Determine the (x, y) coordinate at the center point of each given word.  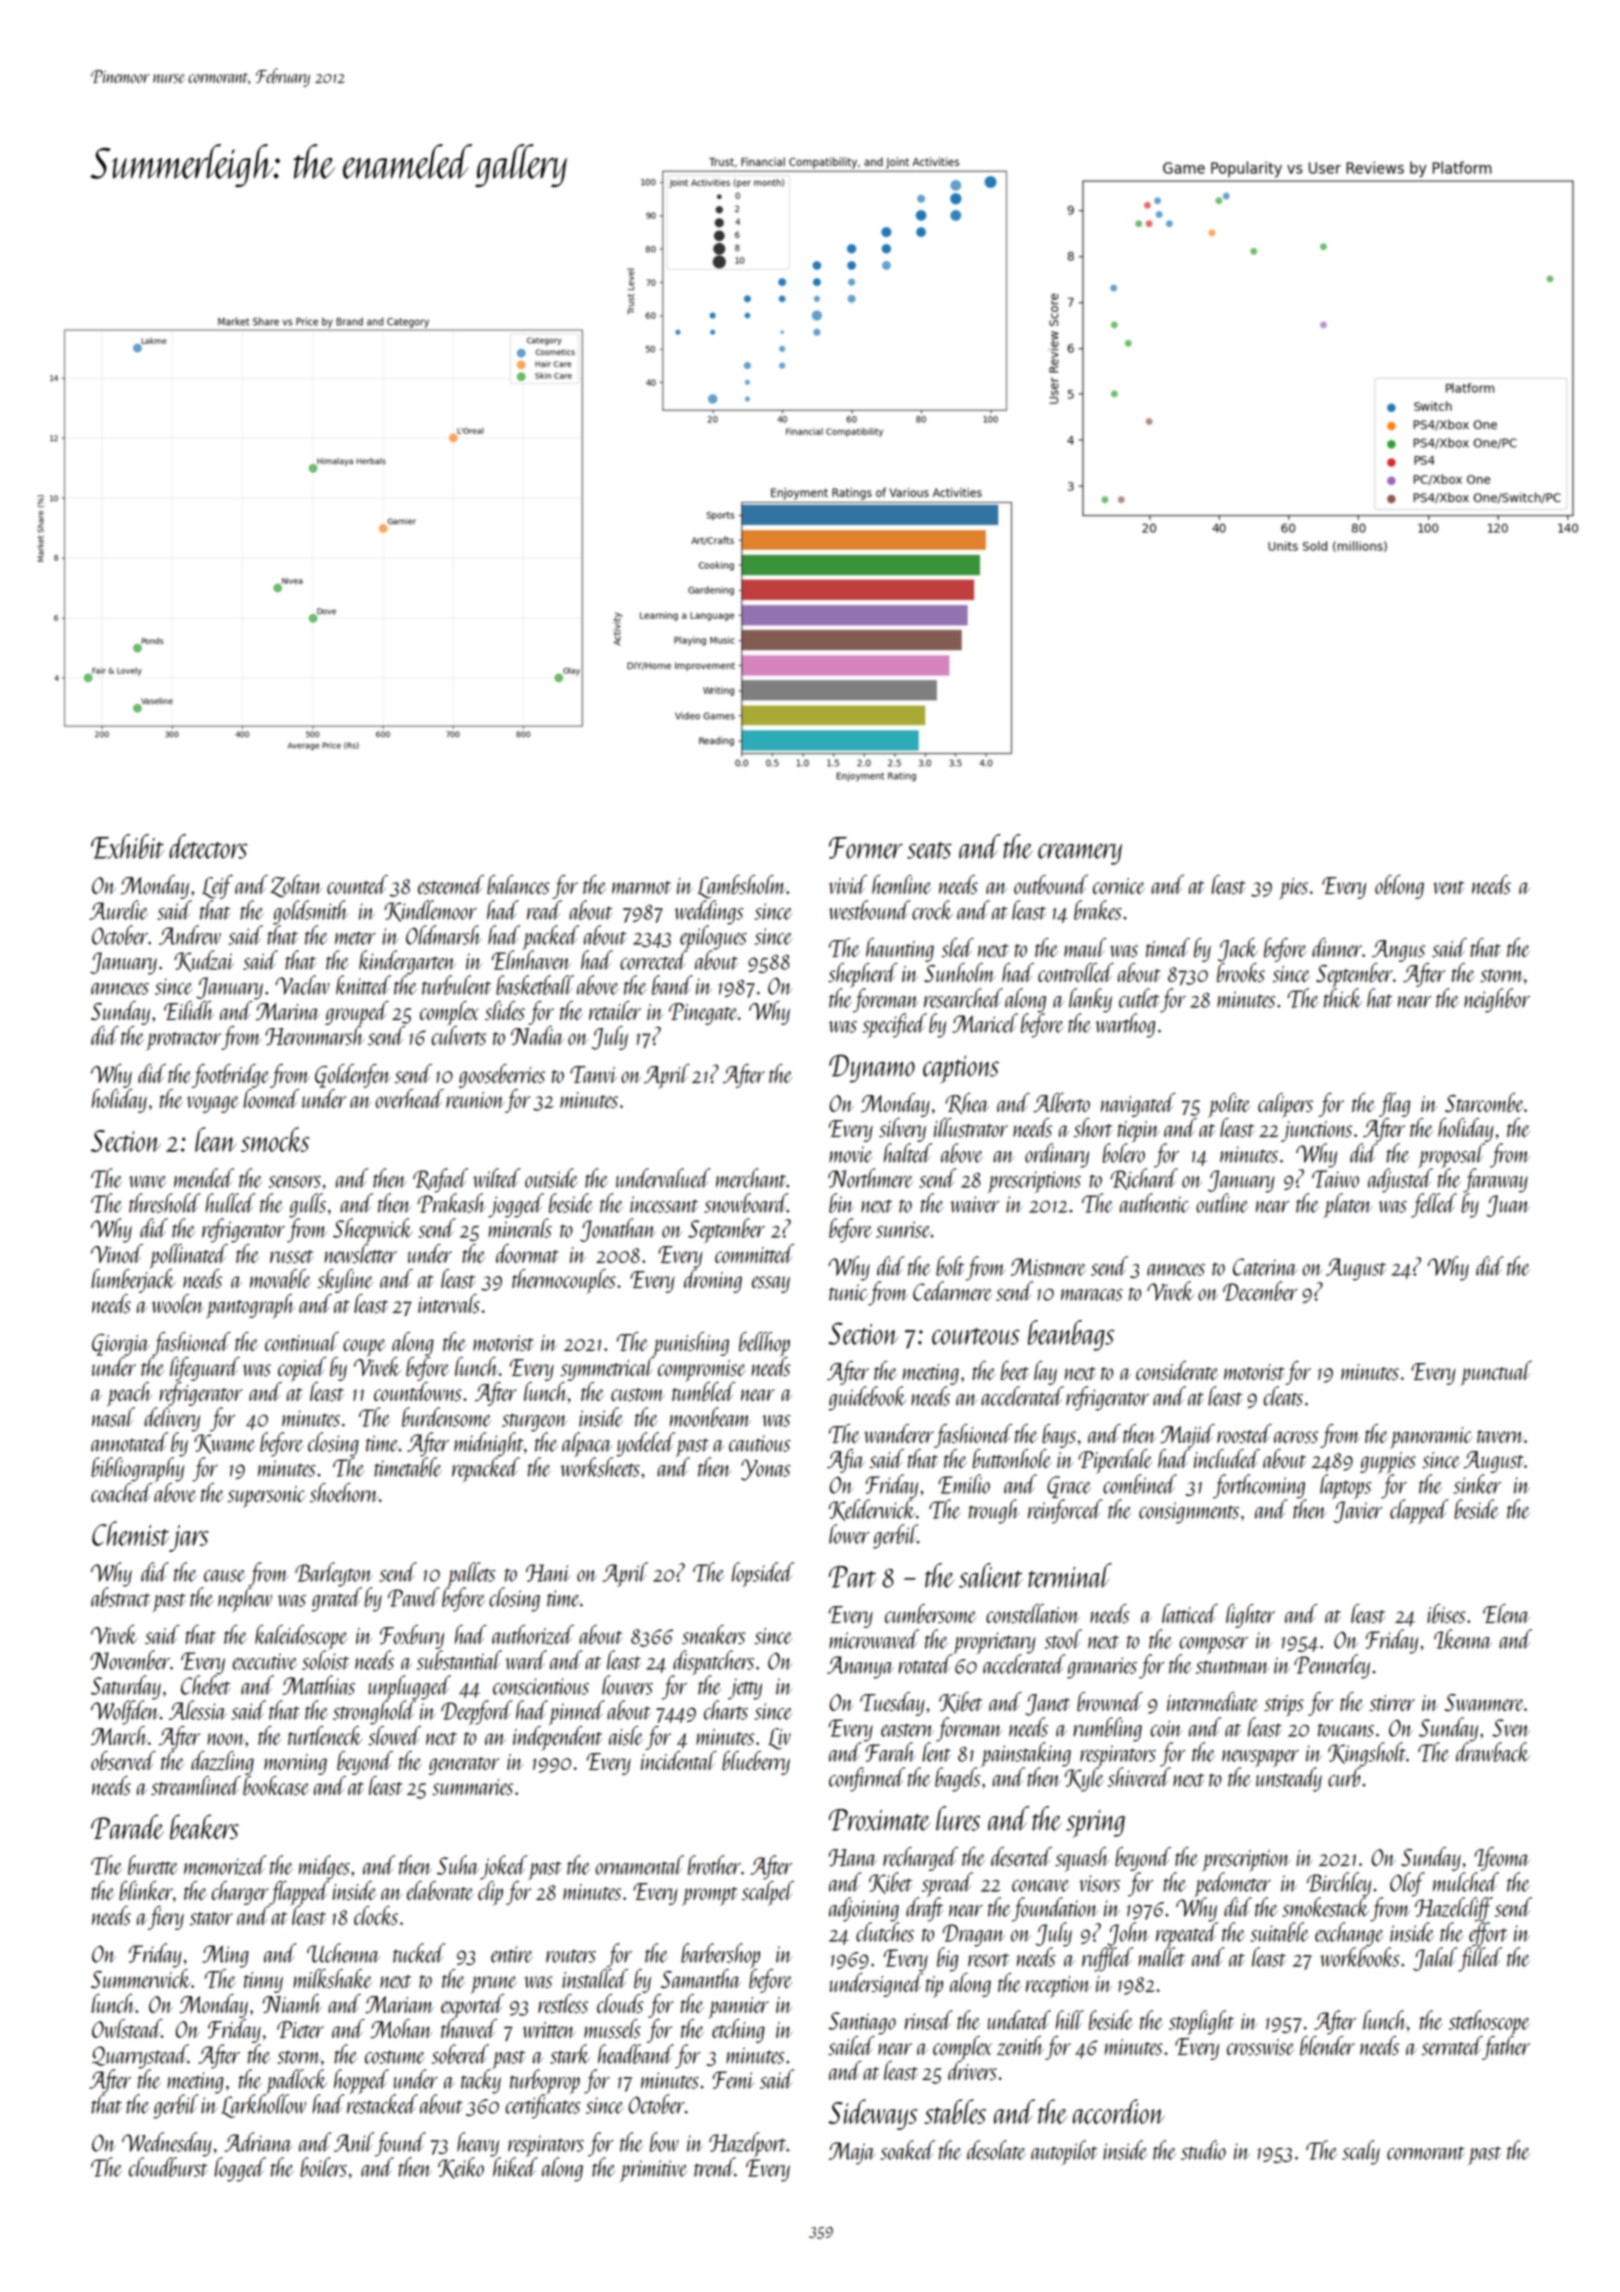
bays (1059, 1436)
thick (1343, 998)
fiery (166, 1918)
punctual (1496, 1373)
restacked (382, 2104)
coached (121, 1492)
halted (908, 1153)
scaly (1361, 2152)
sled (957, 947)
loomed (271, 1098)
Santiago (862, 2023)
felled (1434, 1205)
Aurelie (118, 910)
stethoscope (1489, 2022)
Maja (852, 2153)
